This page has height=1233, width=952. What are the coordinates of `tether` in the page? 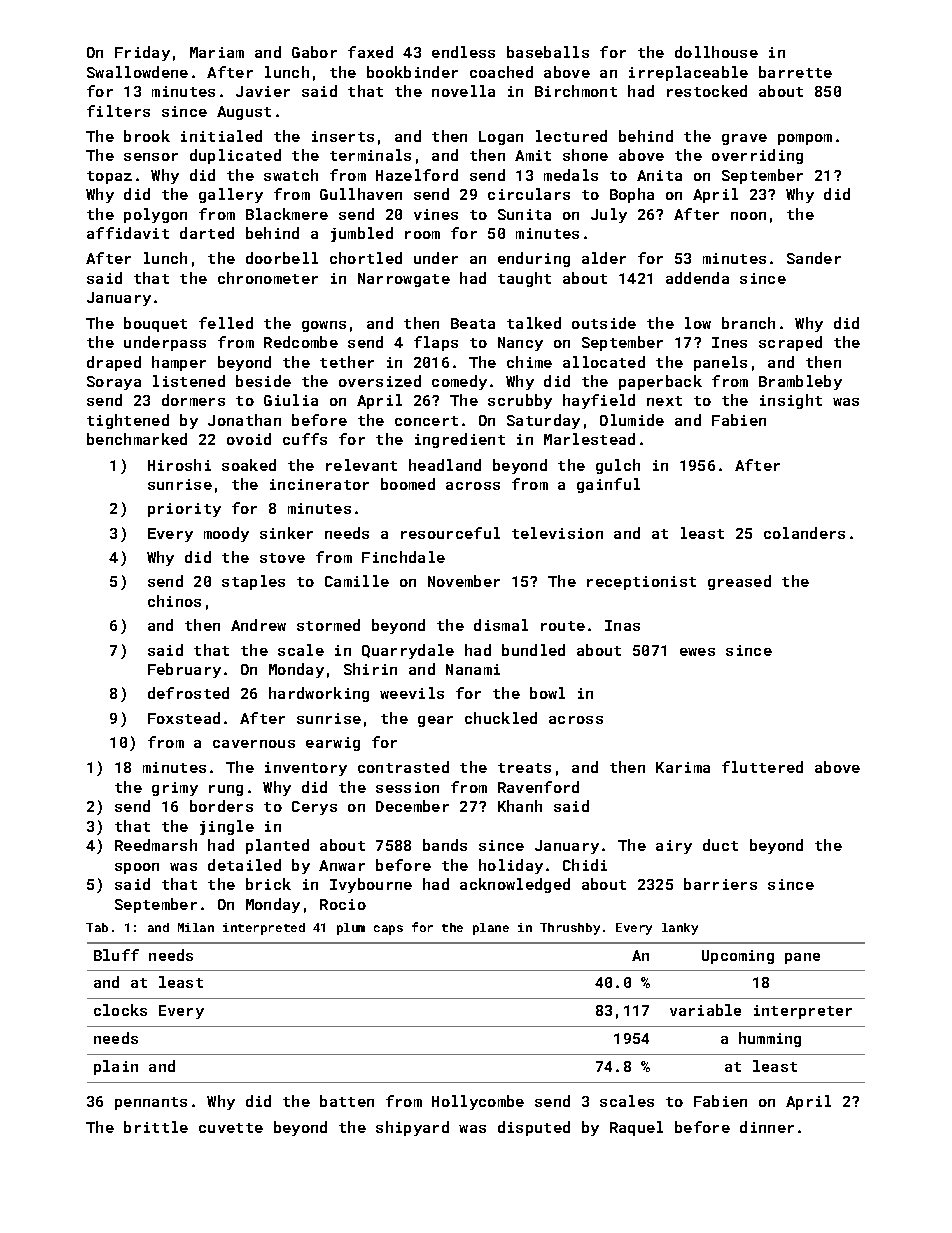 It's located at (347, 362).
